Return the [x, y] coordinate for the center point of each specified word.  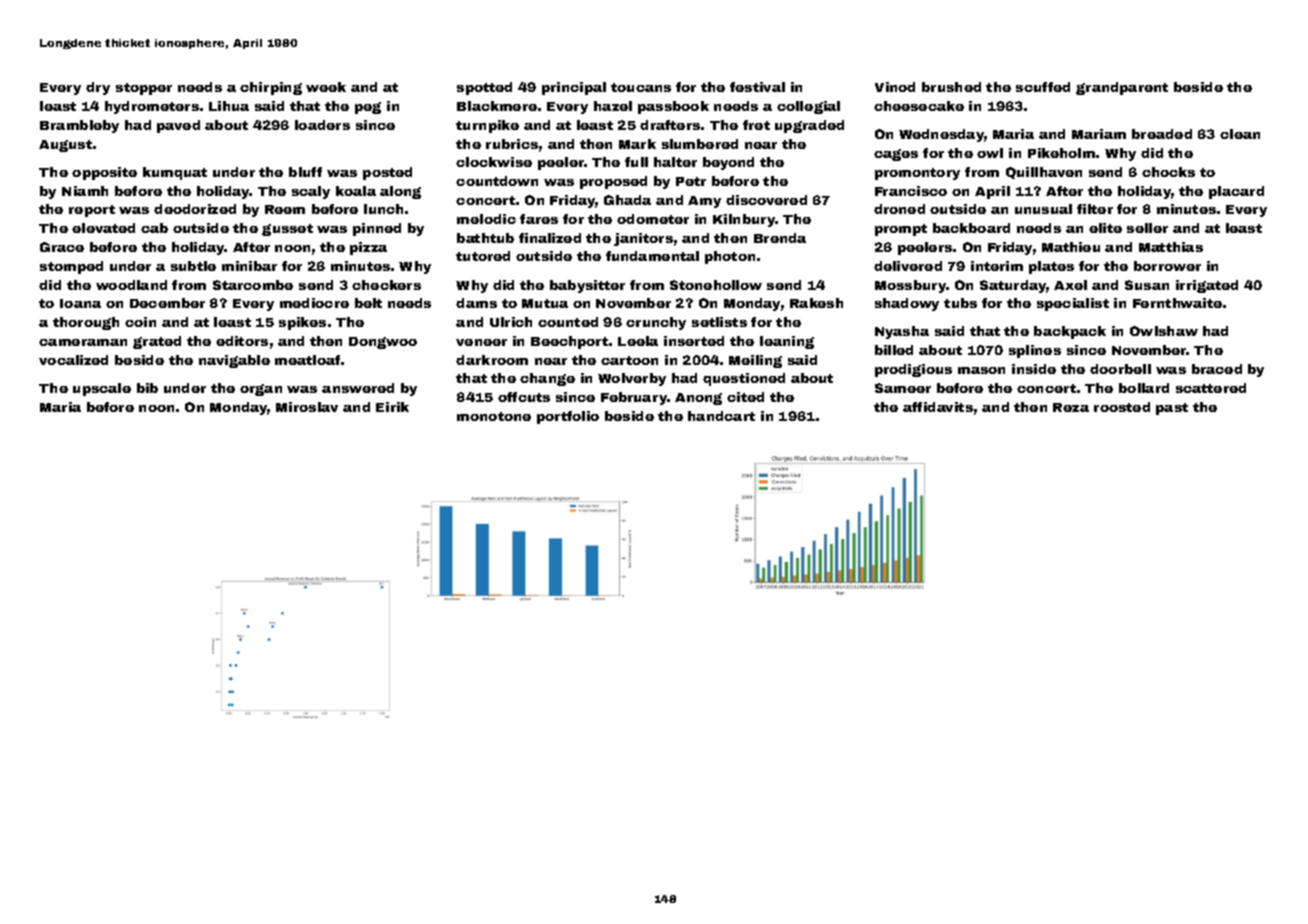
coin [140, 322]
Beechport [569, 342]
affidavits [938, 407]
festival [757, 87]
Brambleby [79, 126]
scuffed [1043, 87]
